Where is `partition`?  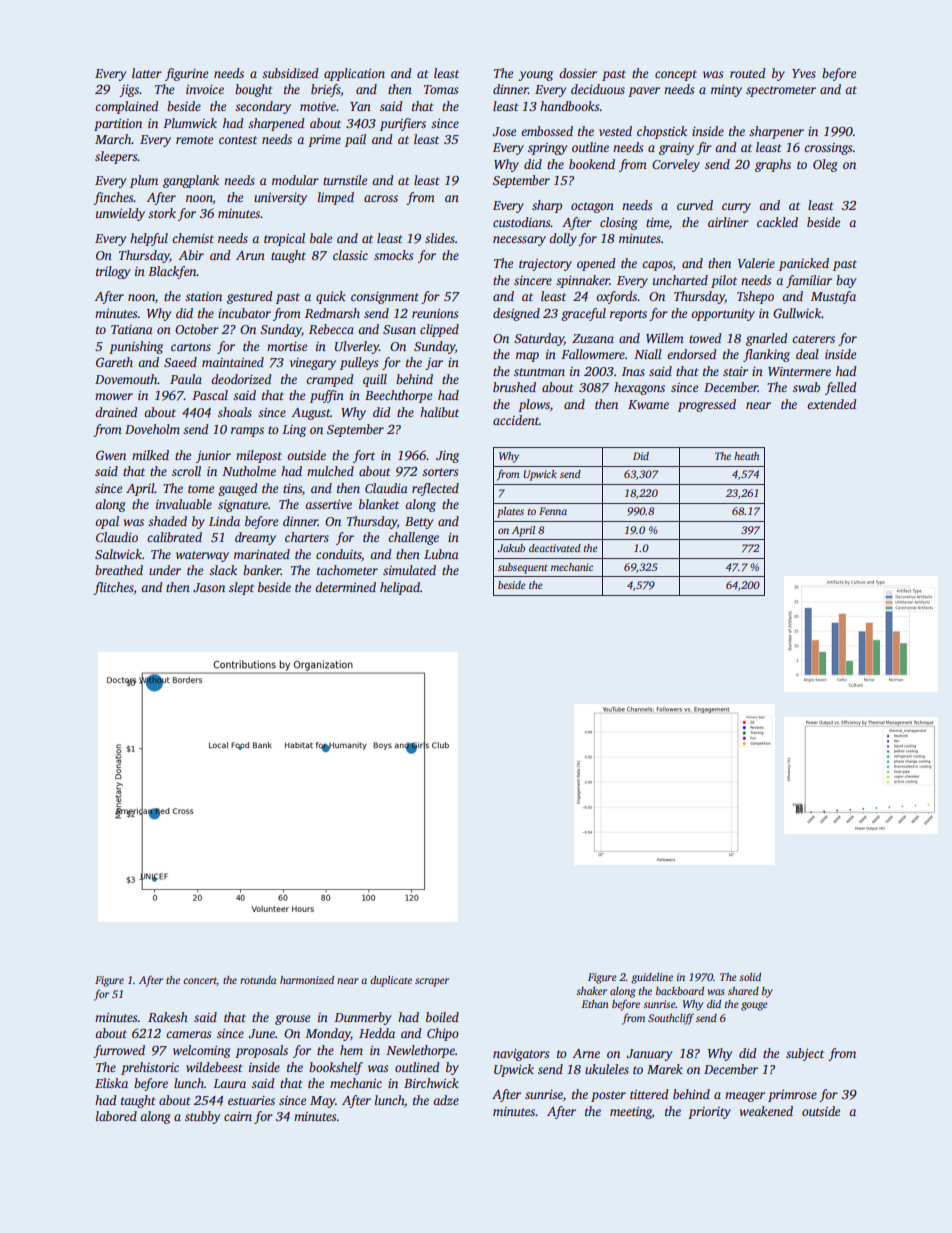
partition is located at coordinates (118, 125).
